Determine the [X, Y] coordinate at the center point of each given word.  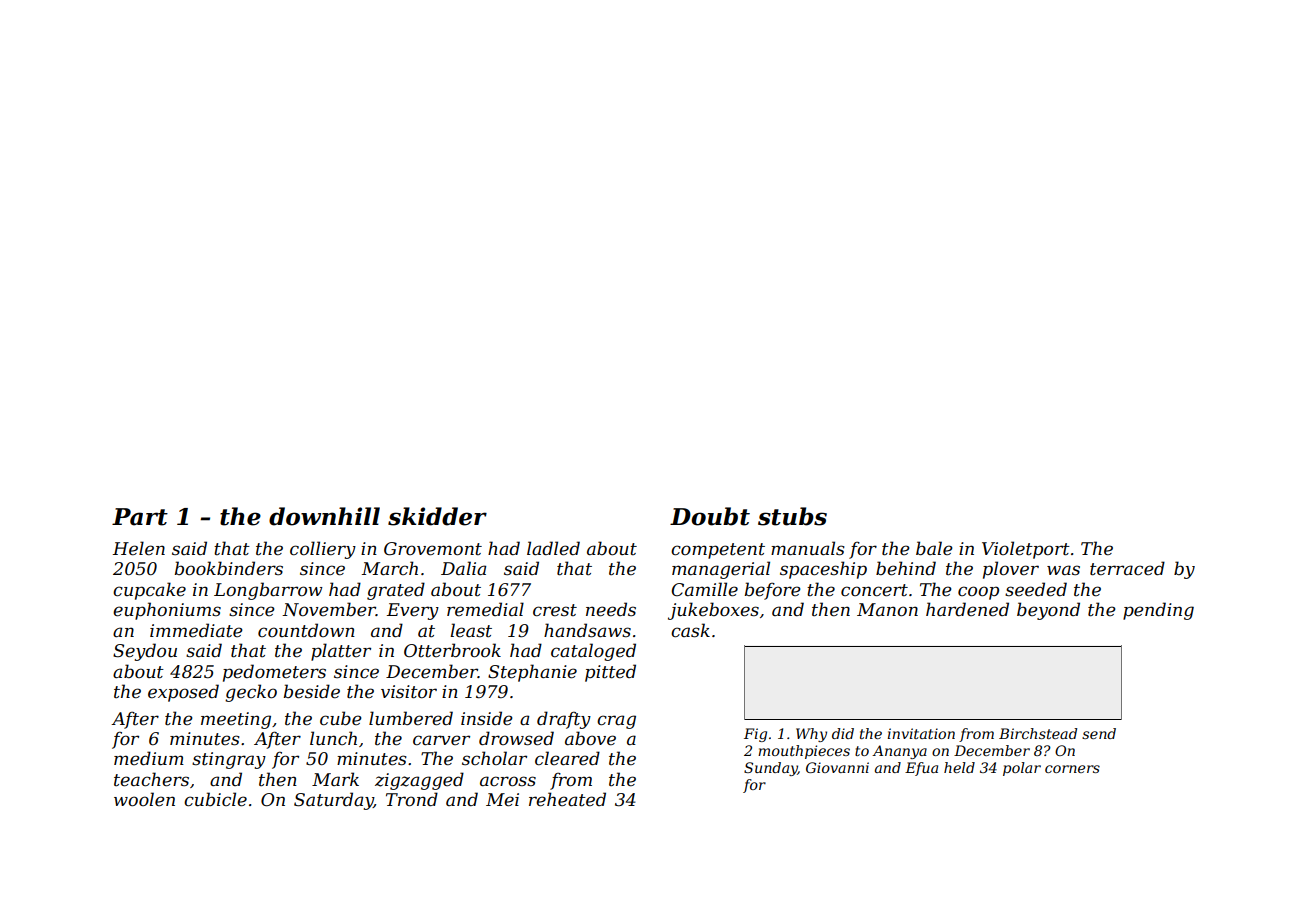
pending [1158, 611]
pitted [610, 673]
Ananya [899, 752]
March [390, 568]
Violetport [1026, 550]
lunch [333, 738]
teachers [151, 779]
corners [1072, 769]
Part [140, 517]
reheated [567, 799]
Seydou [145, 652]
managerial [721, 570]
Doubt [710, 516]
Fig [755, 735]
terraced [1127, 568]
